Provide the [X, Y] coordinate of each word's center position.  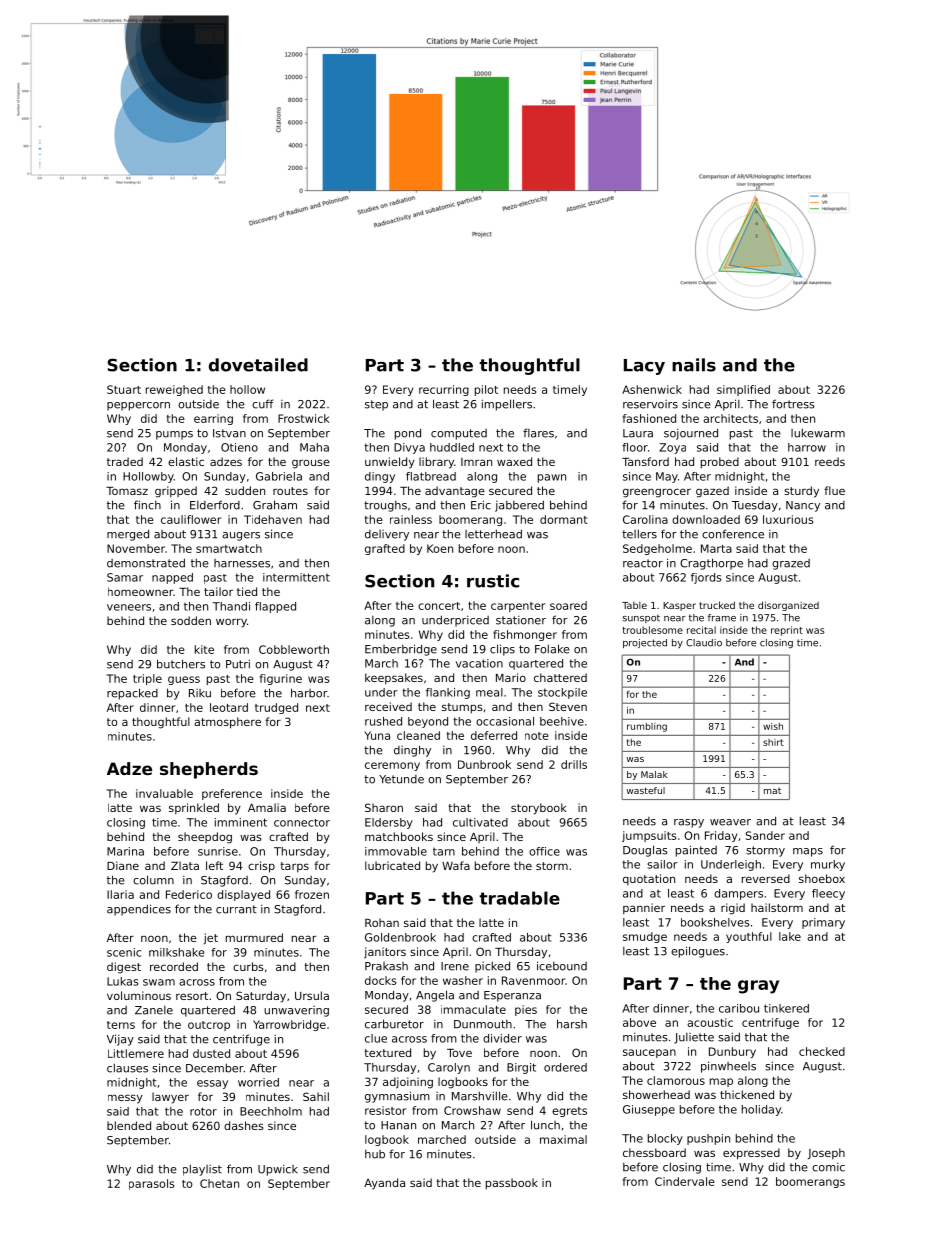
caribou [739, 1008]
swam [159, 982]
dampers [738, 894]
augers [241, 536]
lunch [545, 1125]
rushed [383, 721]
